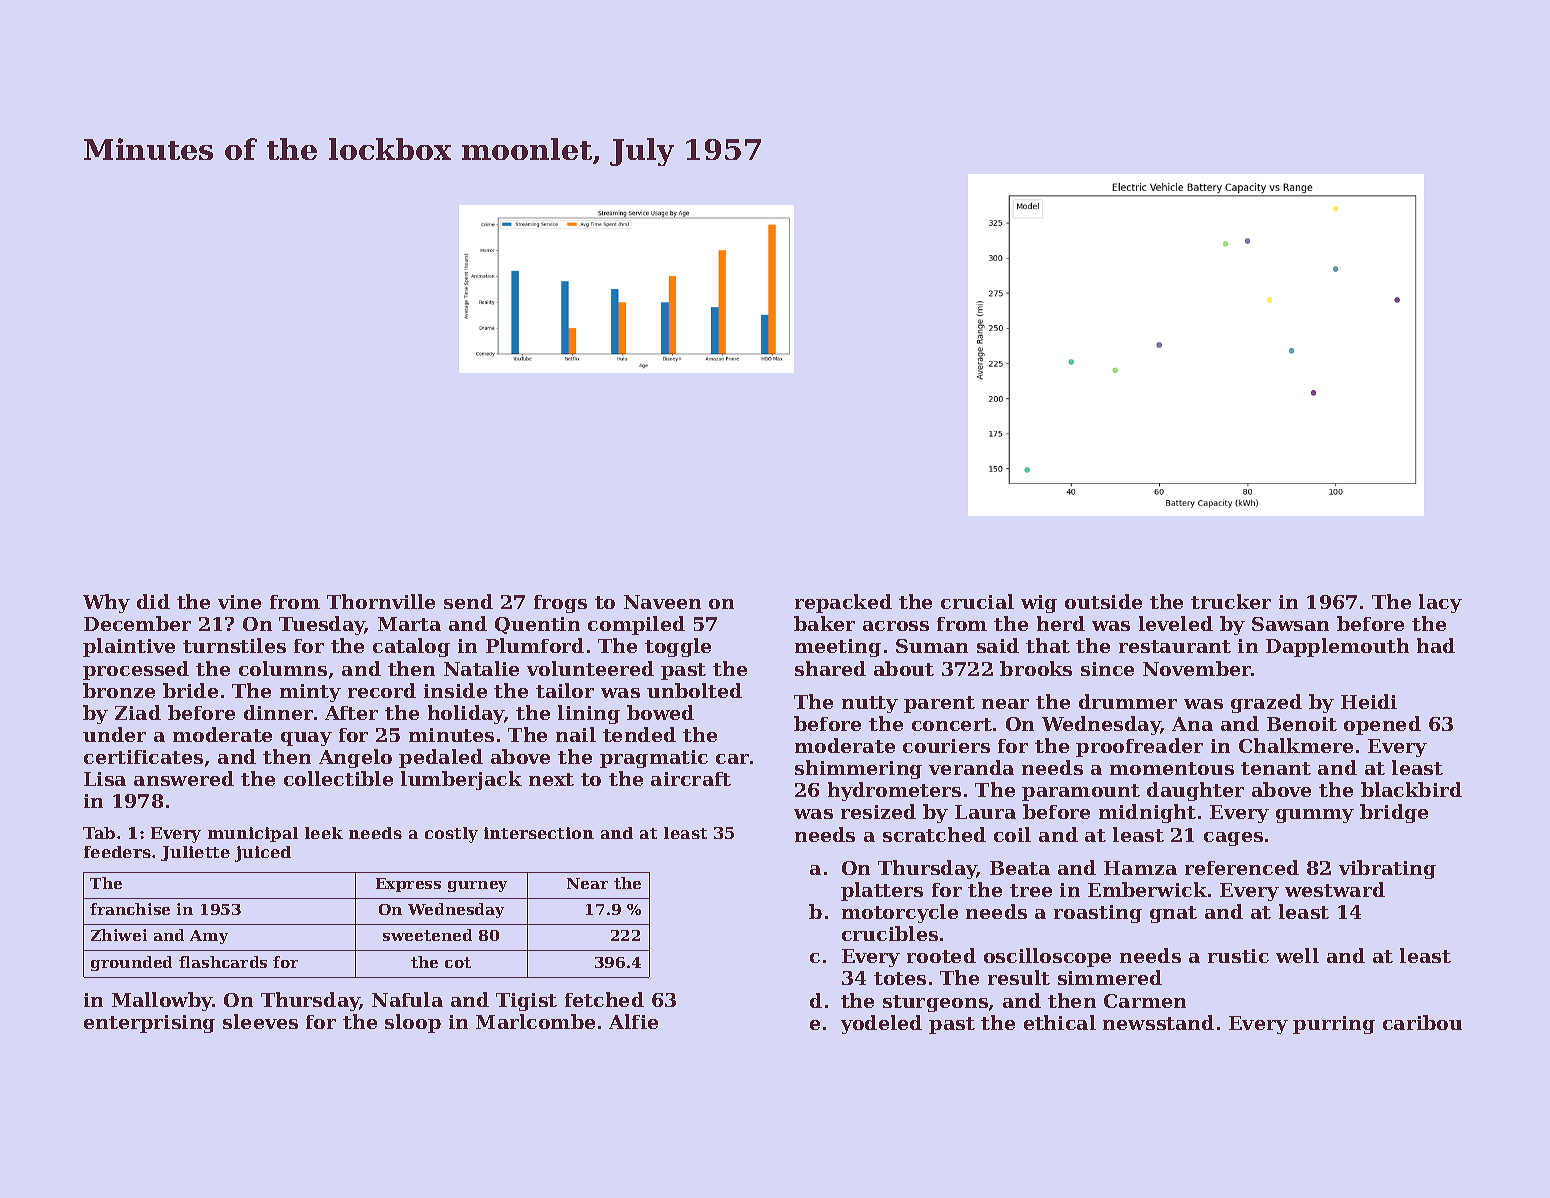 Image resolution: width=1550 pixels, height=1198 pixels. I want to click on plaintive, so click(129, 647).
